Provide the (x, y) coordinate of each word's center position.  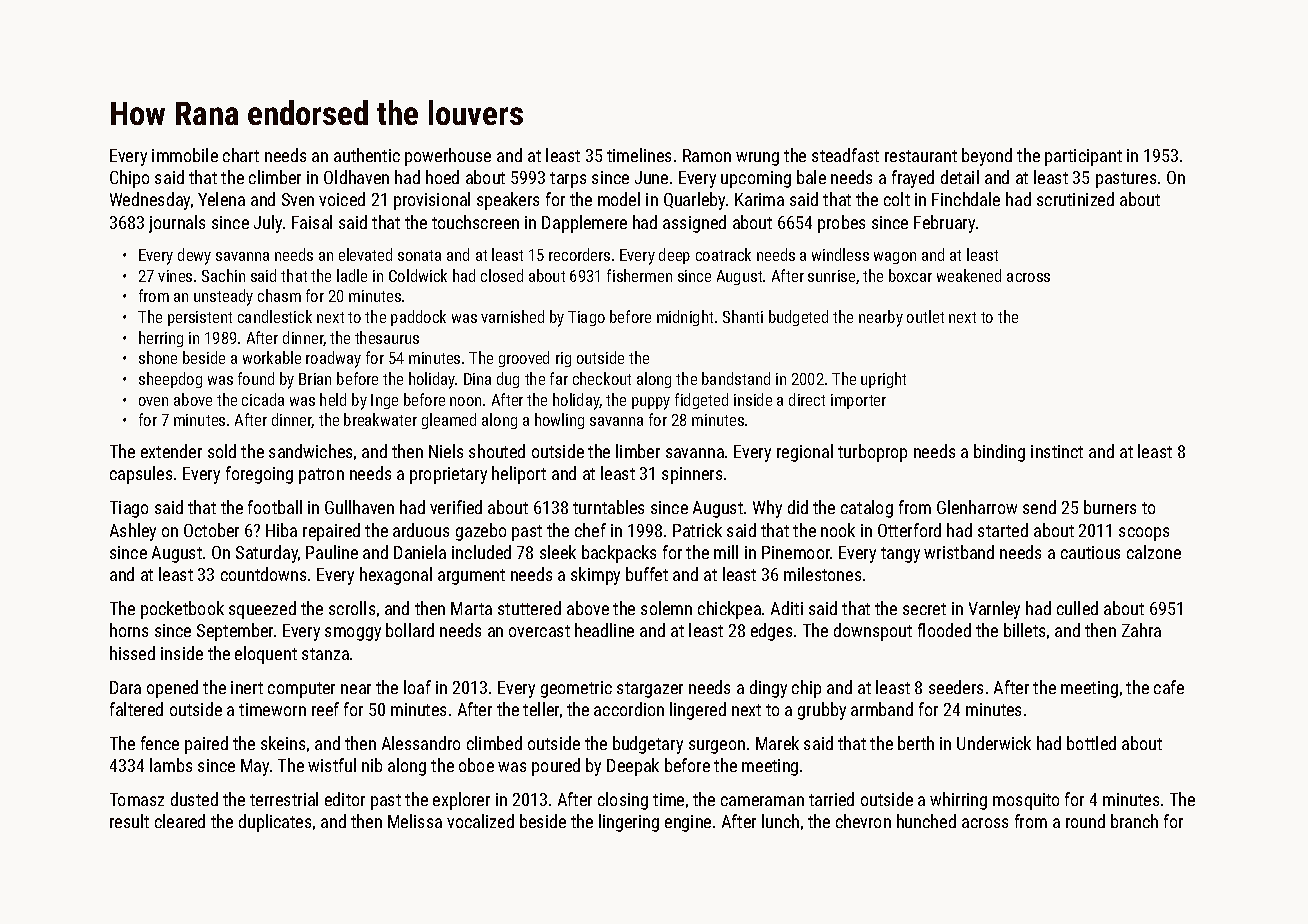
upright (883, 380)
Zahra (1141, 630)
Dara (125, 687)
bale (811, 177)
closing (623, 801)
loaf (417, 687)
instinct (1057, 451)
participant (1083, 157)
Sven (298, 199)
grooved (524, 359)
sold (222, 451)
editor (345, 799)
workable (272, 357)
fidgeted (701, 401)
